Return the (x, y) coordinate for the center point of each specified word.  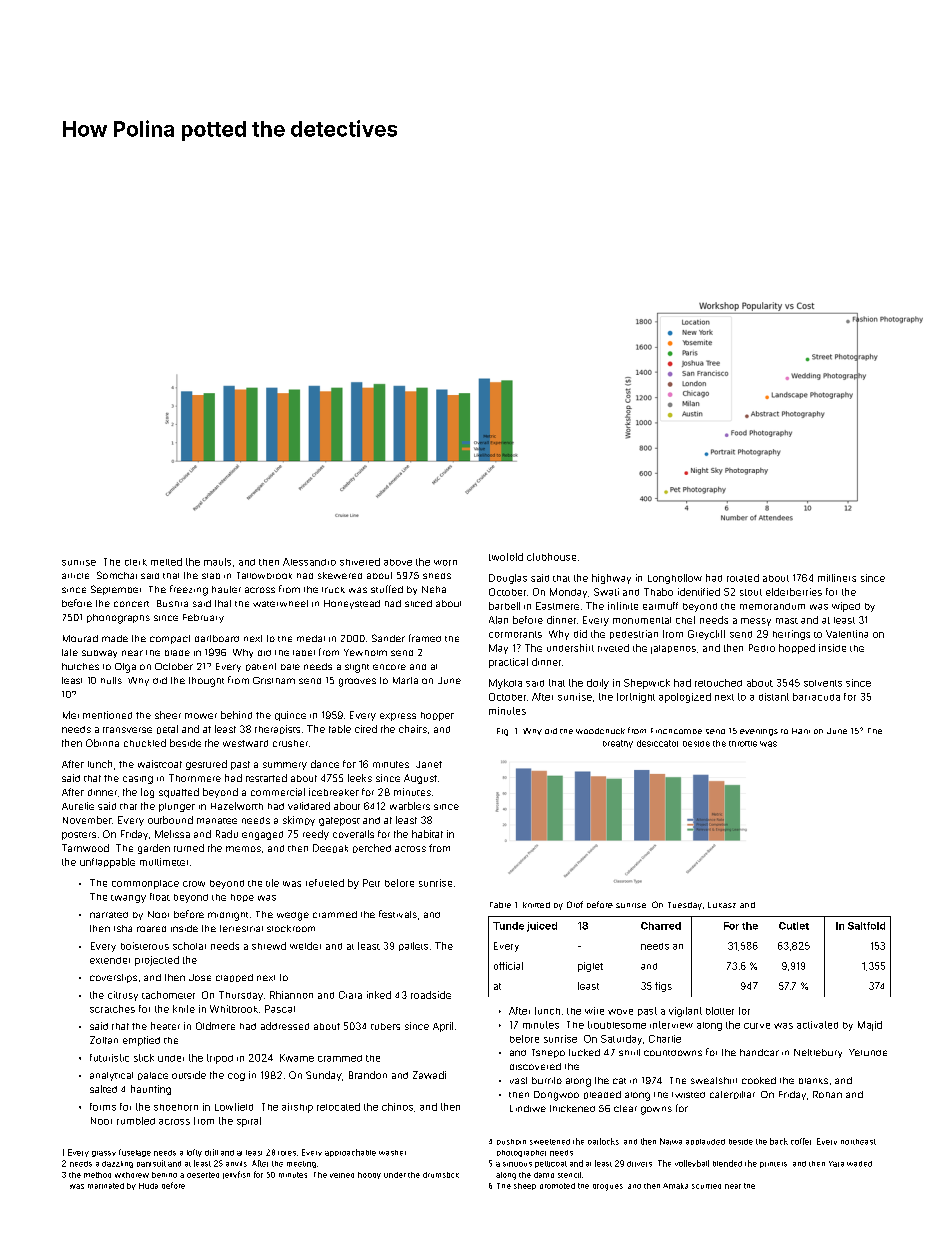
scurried (706, 1186)
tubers (385, 1026)
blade (177, 653)
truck (333, 590)
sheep (525, 1186)
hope (242, 898)
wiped (846, 607)
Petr (371, 883)
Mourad (80, 638)
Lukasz (722, 905)
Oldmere (215, 1026)
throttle (743, 744)
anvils (236, 1164)
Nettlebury (818, 1053)
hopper (437, 716)
